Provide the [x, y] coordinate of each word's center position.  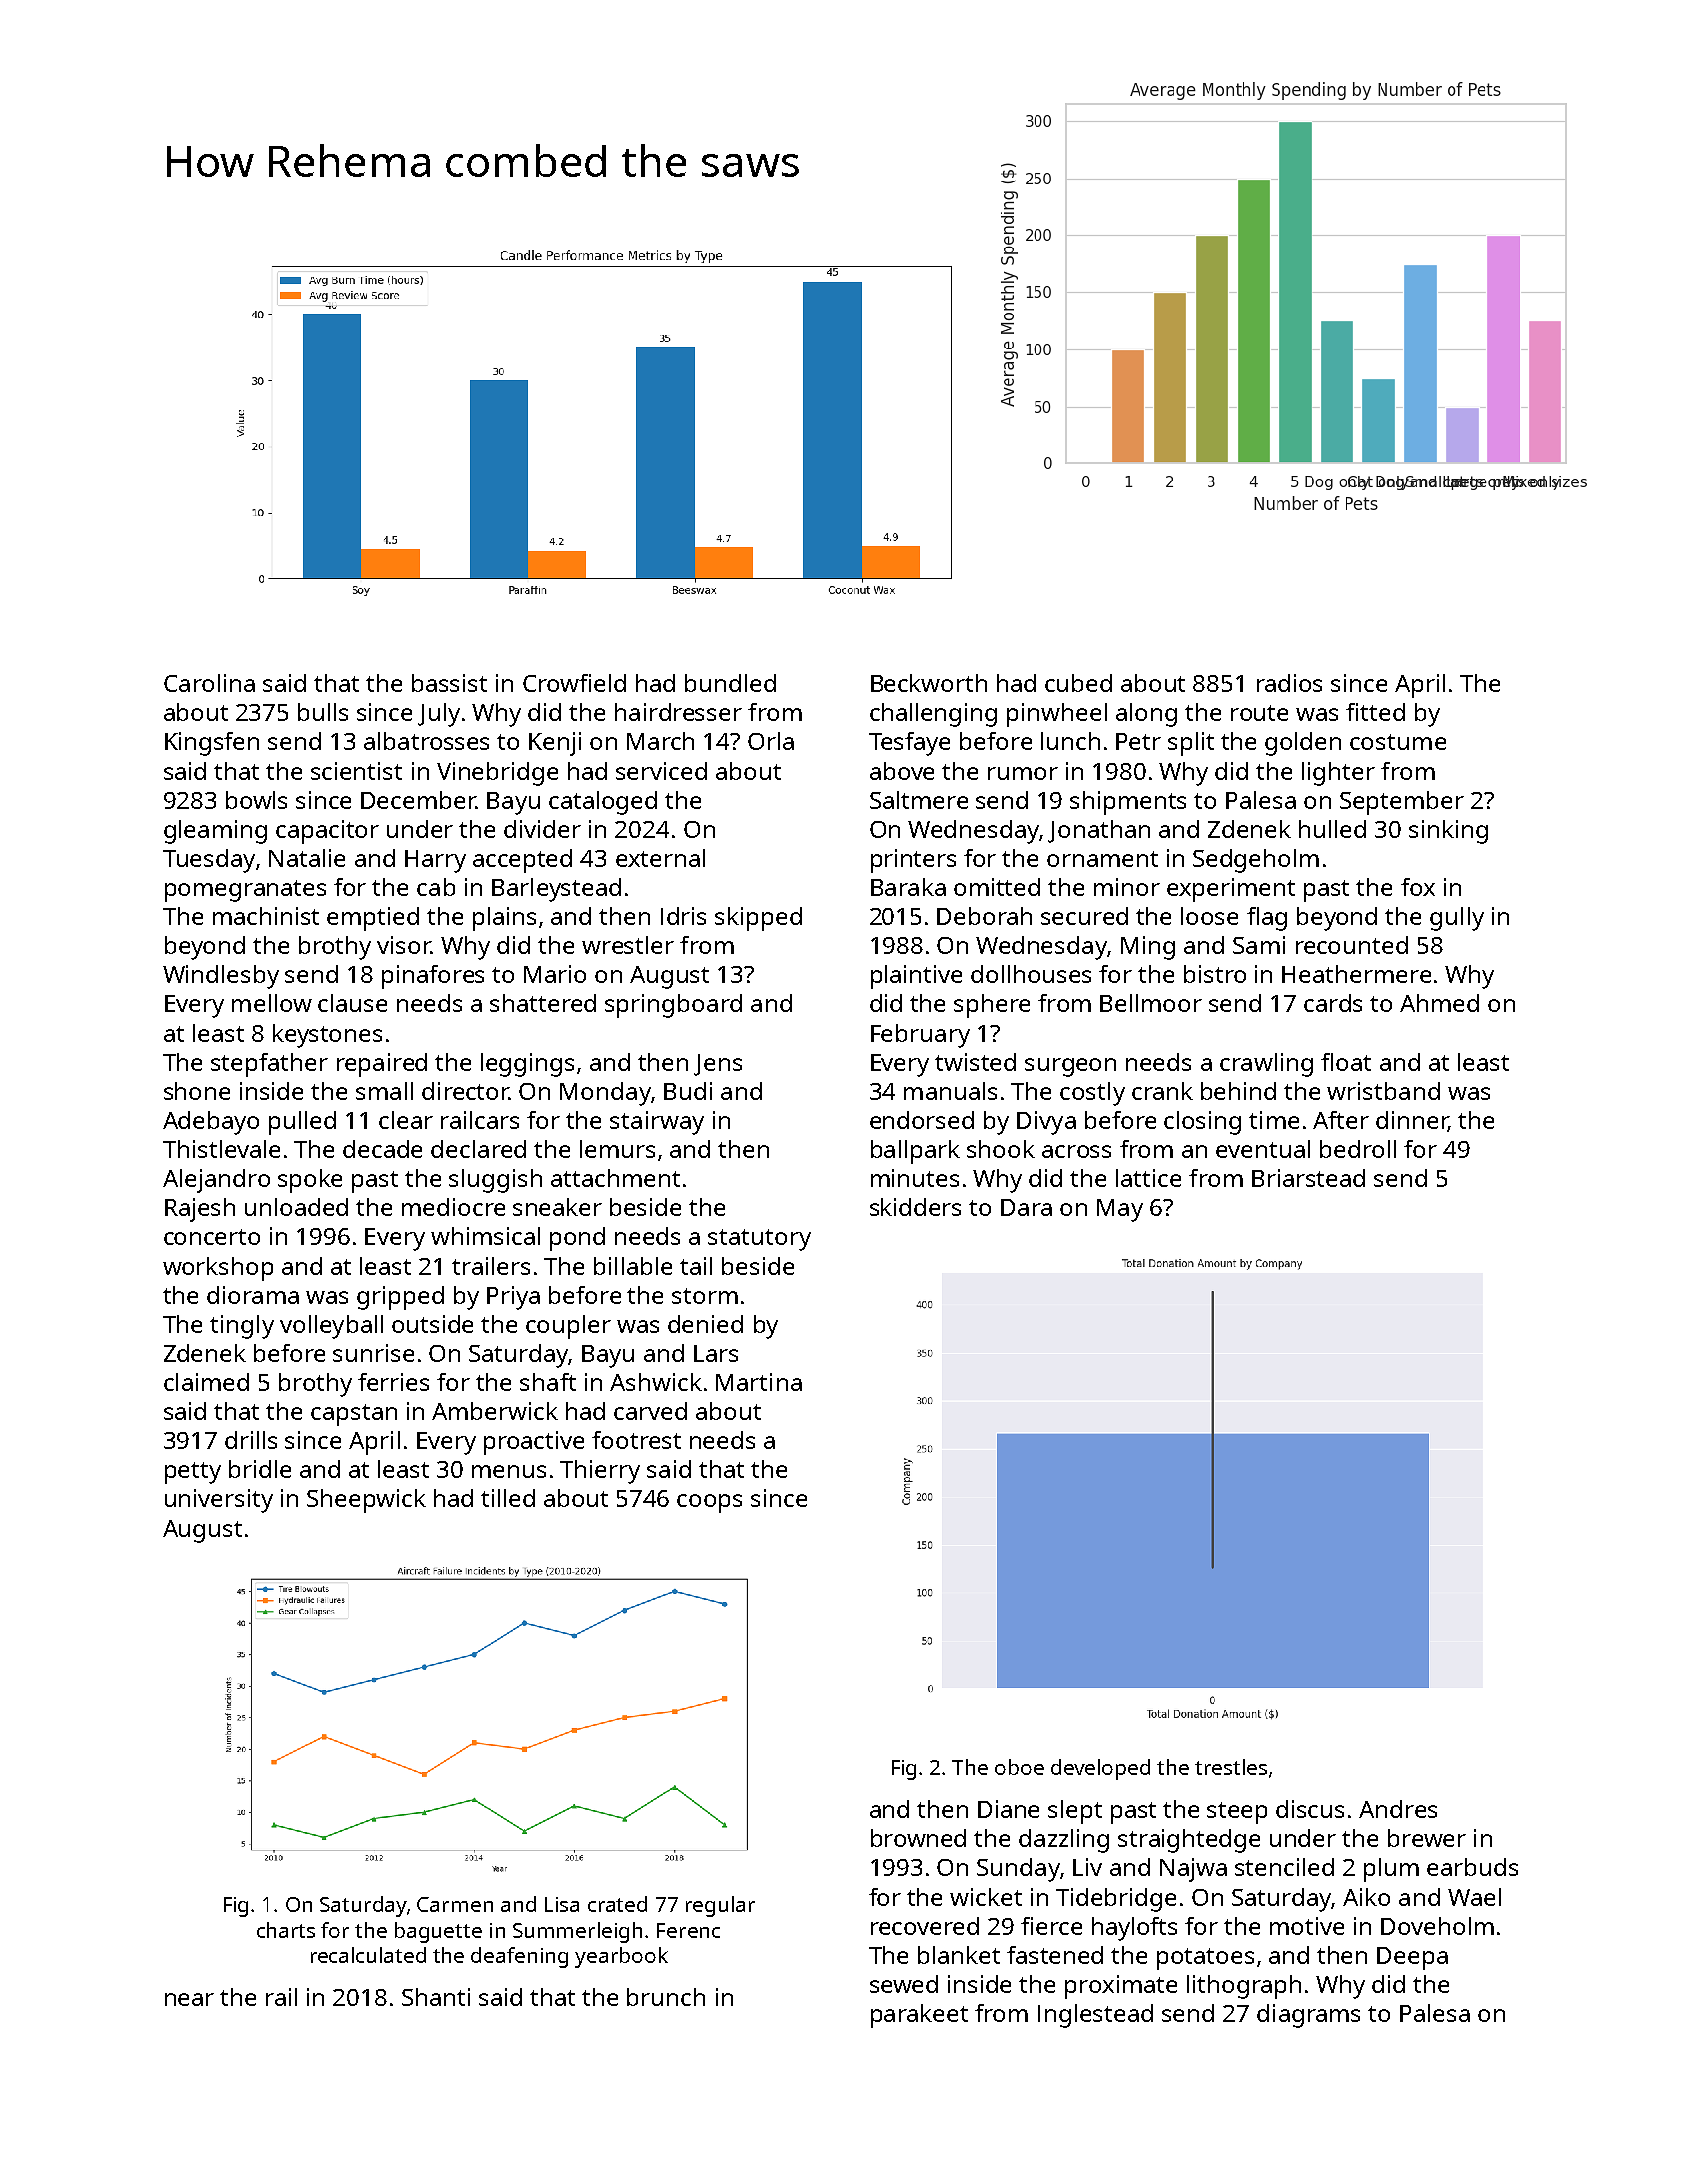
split [1191, 744]
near [189, 1999]
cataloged [603, 803]
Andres [1398, 1809]
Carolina [209, 683]
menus [509, 1471]
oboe [1019, 1767]
